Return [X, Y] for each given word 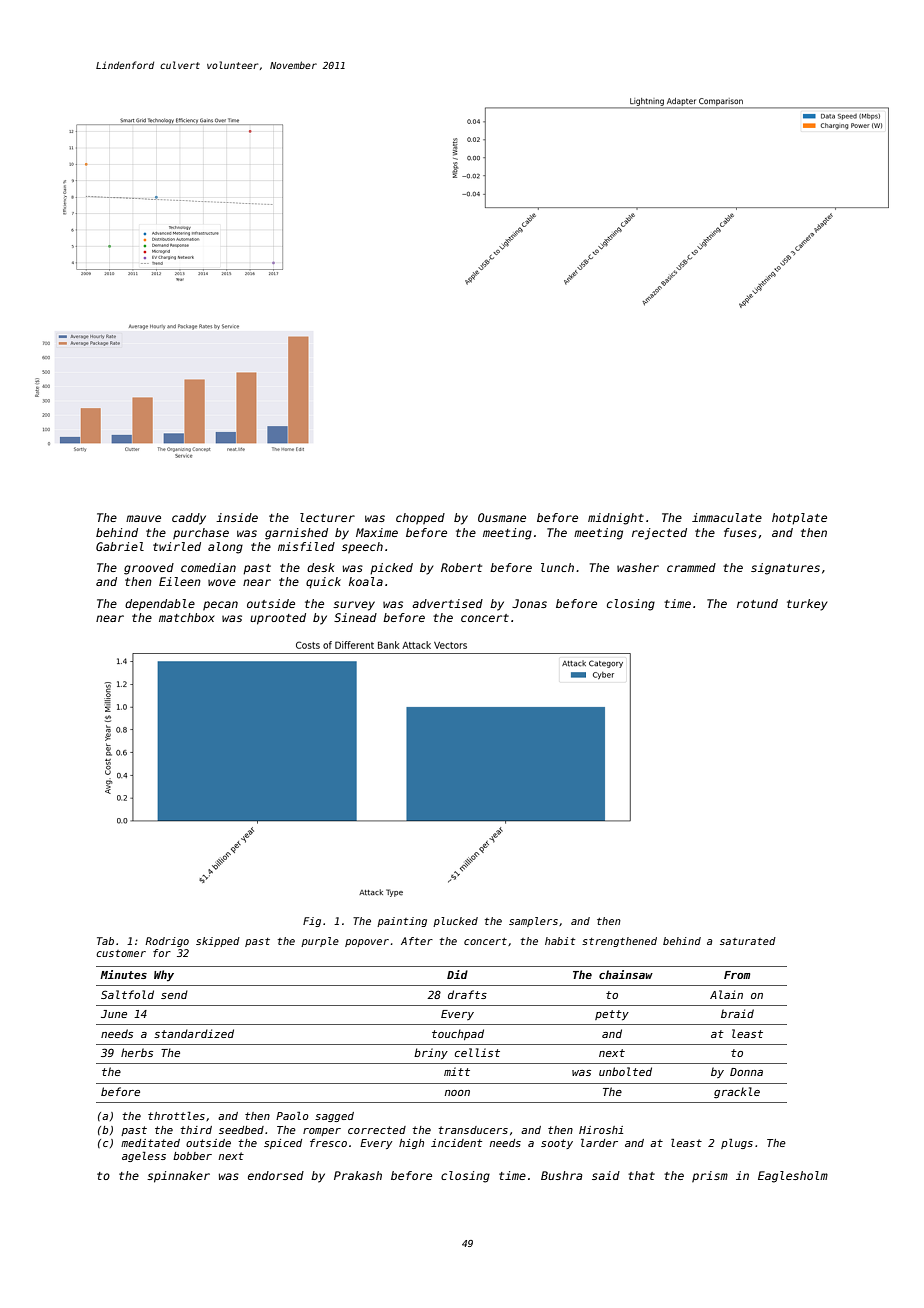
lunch [557, 567]
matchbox [187, 617]
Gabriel [120, 546]
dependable [160, 605]
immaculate [727, 517]
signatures [785, 569]
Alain [726, 994]
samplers [533, 922]
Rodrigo [167, 942]
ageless [144, 1157]
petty [612, 1015]
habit [560, 941]
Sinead [355, 617]
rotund [757, 603]
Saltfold [127, 994]
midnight [616, 519]
